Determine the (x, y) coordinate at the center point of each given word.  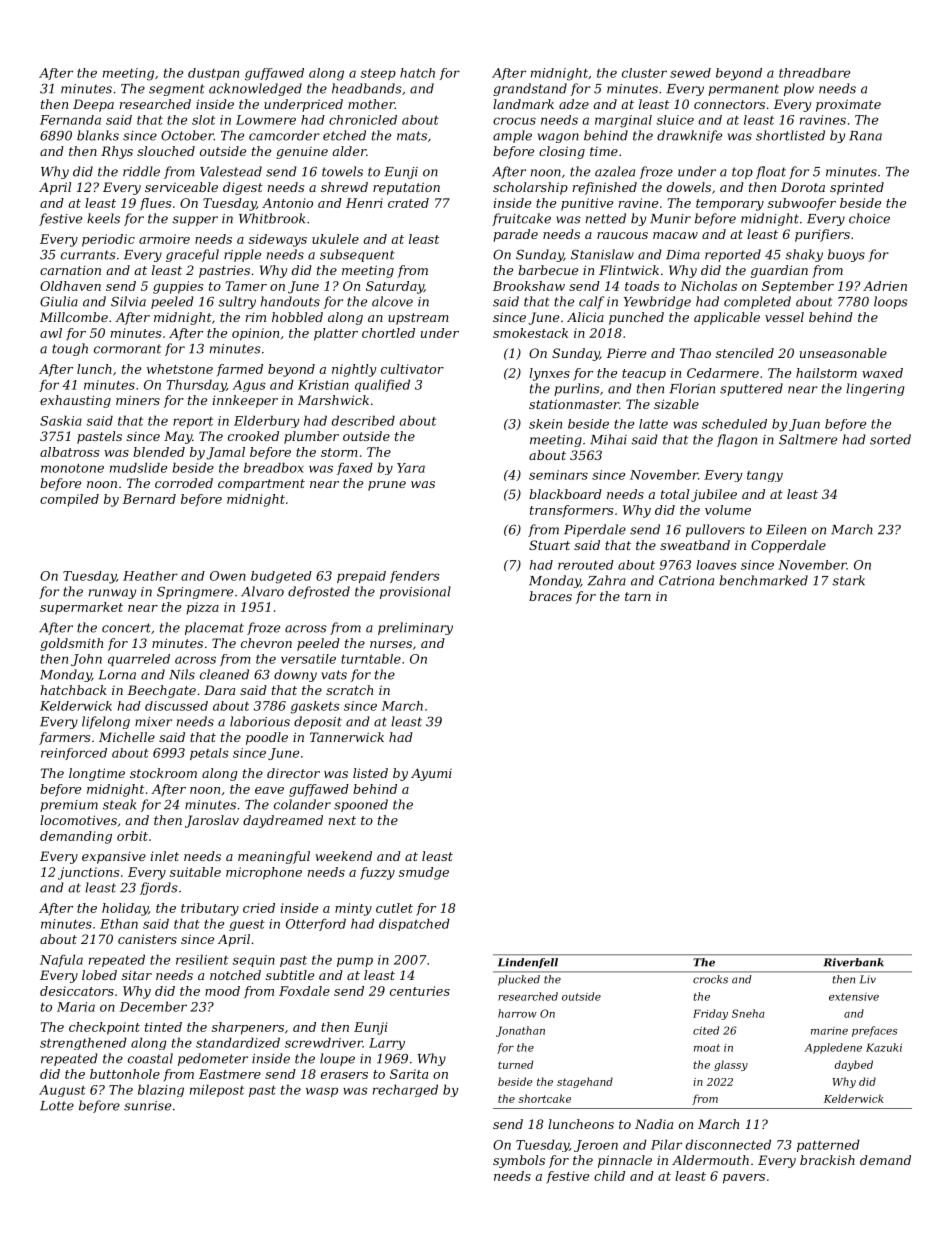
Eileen (786, 529)
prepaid (361, 577)
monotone (72, 468)
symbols (519, 1161)
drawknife (689, 136)
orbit (132, 836)
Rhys (117, 152)
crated (408, 203)
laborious (260, 721)
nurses (391, 644)
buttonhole (125, 1074)
